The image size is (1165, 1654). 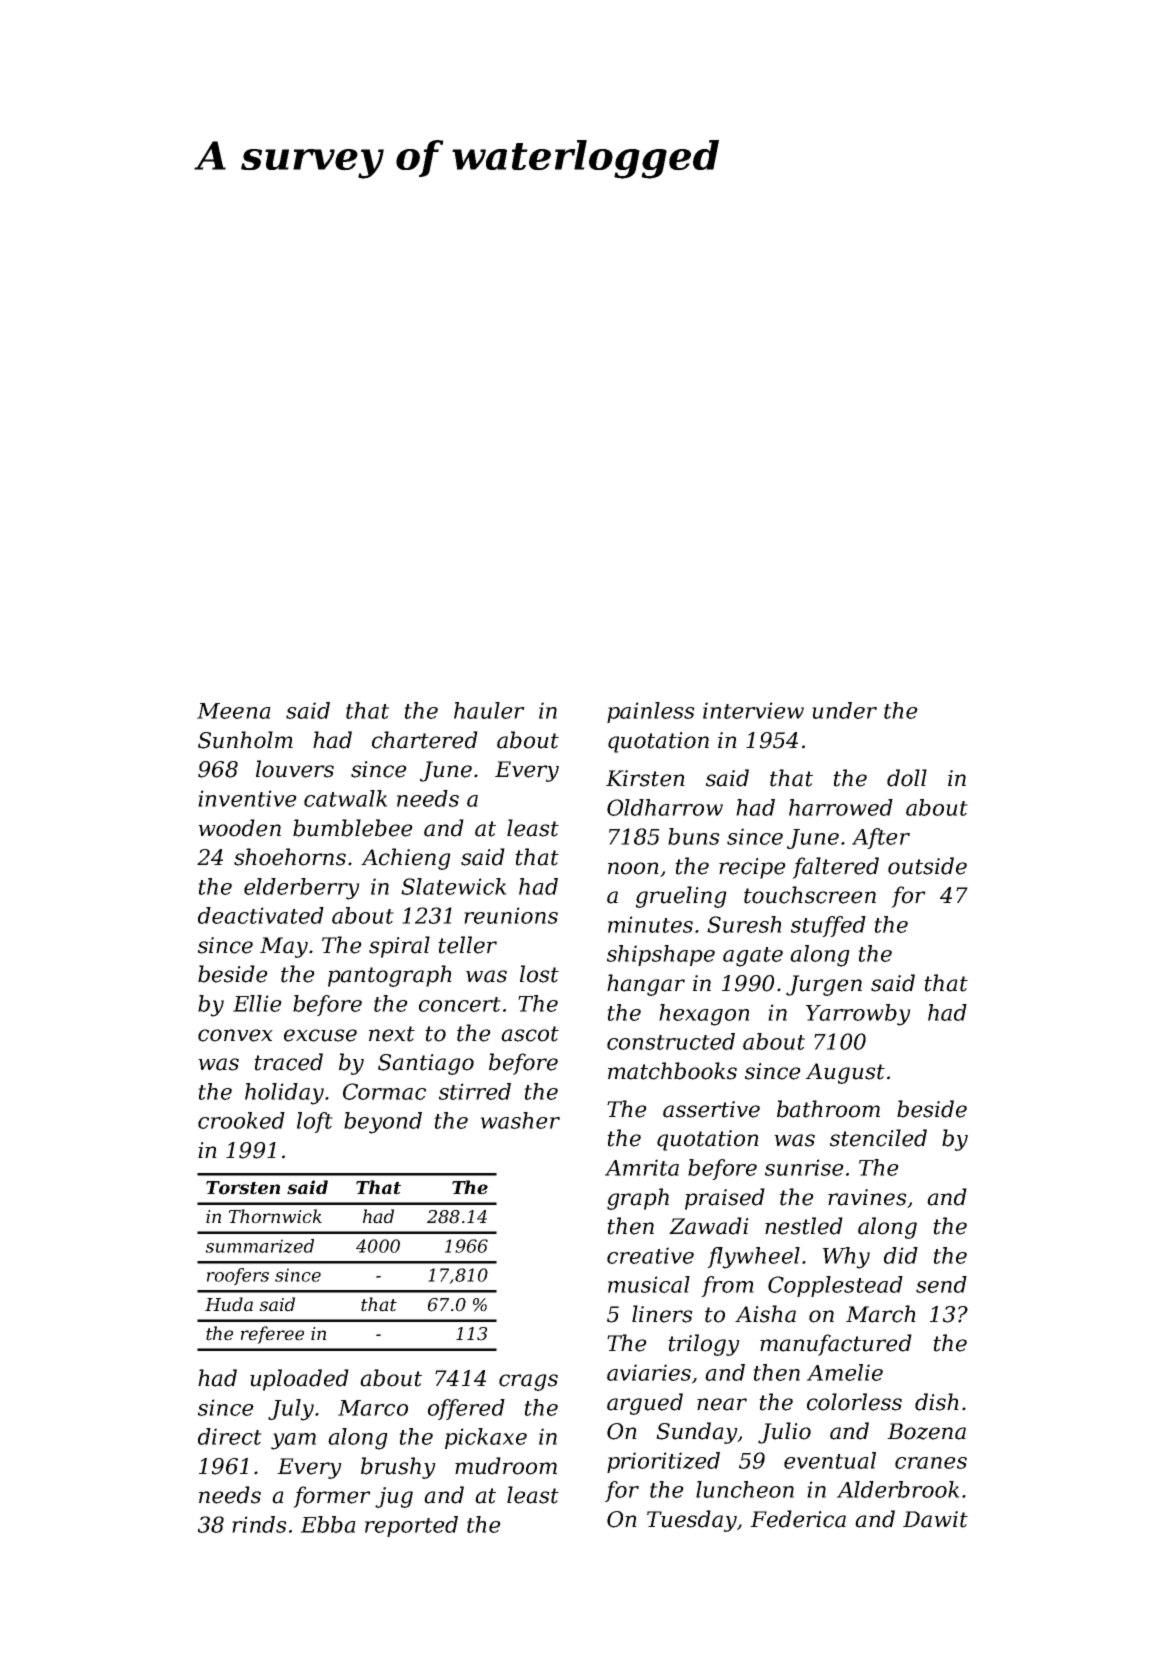 What do you see at coordinates (841, 807) in the page?
I see `harrowed` at bounding box center [841, 807].
